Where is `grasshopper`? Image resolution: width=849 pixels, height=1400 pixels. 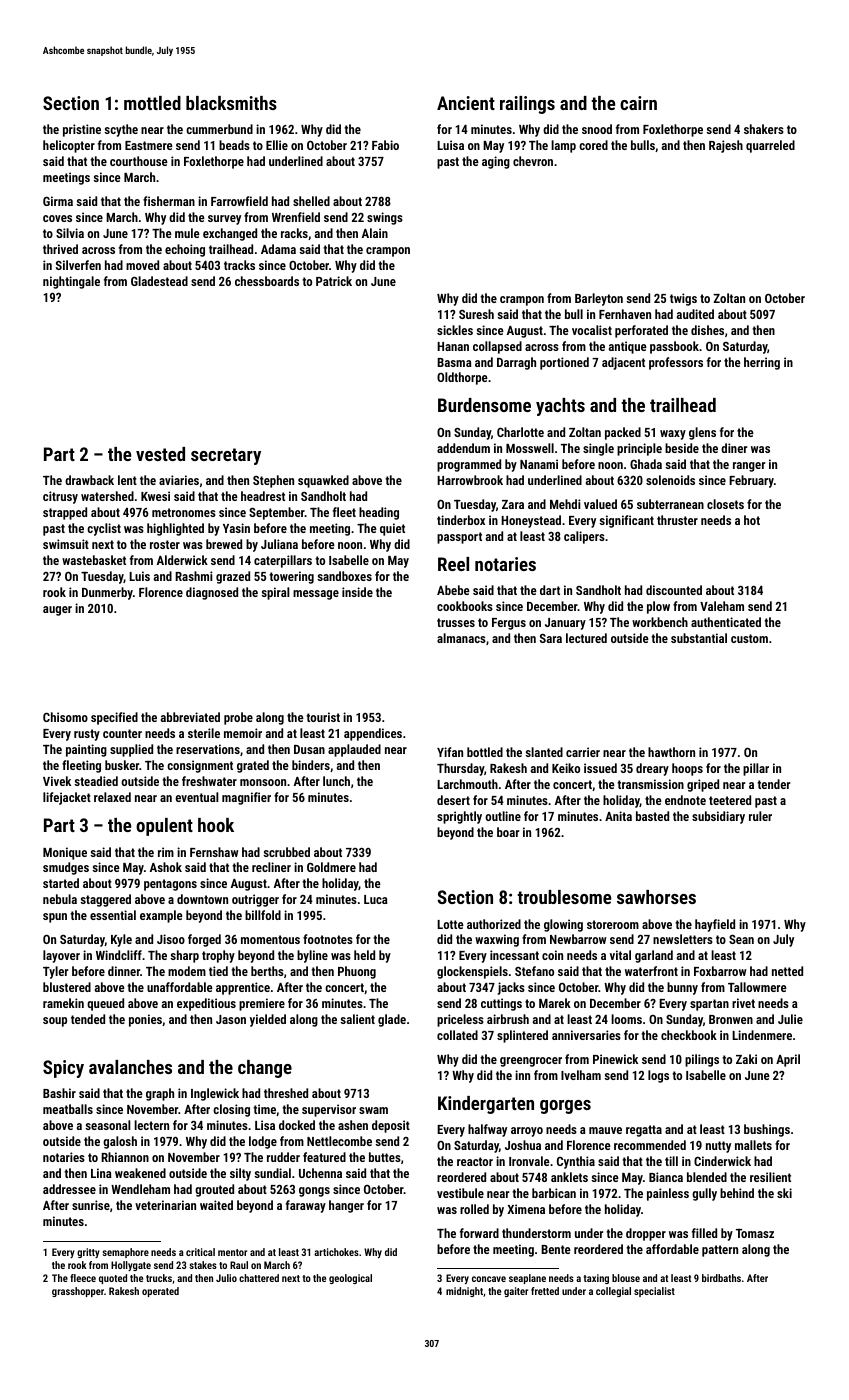
grasshopper is located at coordinates (78, 1292).
